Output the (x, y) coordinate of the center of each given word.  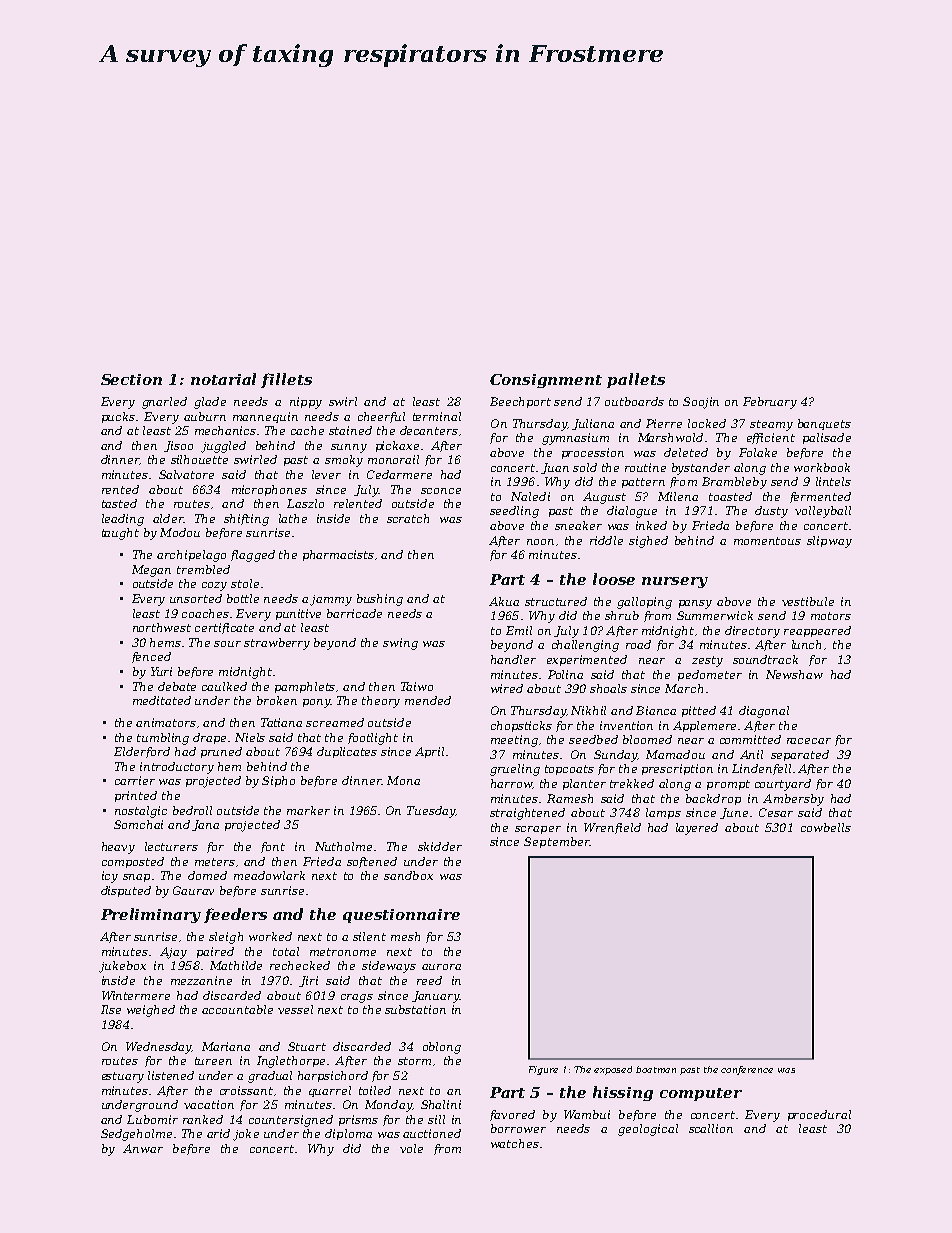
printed (136, 796)
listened (171, 1075)
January (435, 997)
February (770, 403)
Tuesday (431, 812)
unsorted (196, 598)
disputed (126, 891)
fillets (286, 380)
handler (513, 659)
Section (131, 379)
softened (372, 862)
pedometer (710, 675)
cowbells (826, 827)
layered (697, 829)
